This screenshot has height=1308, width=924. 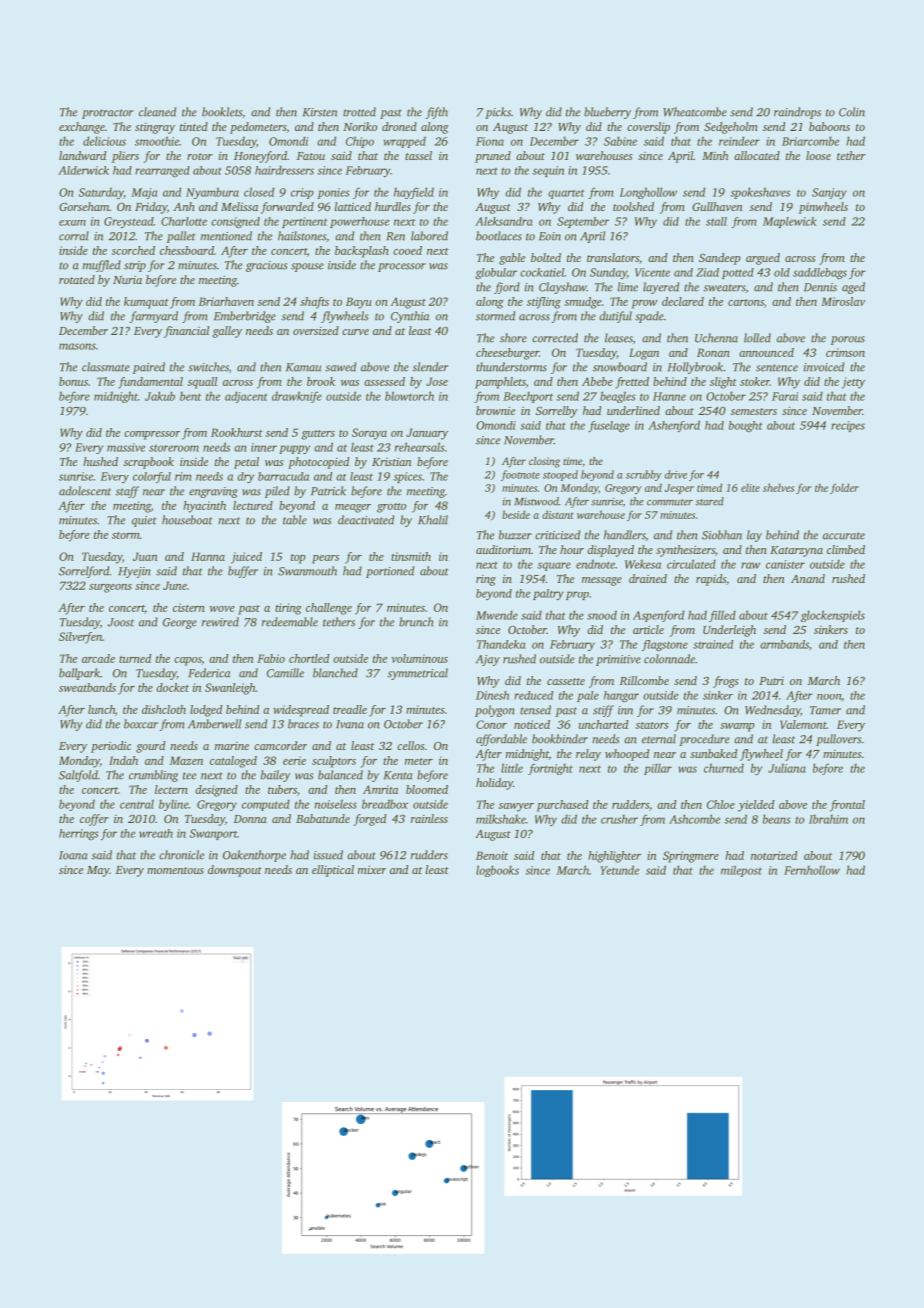 What do you see at coordinates (721, 804) in the screenshot?
I see `Chloe` at bounding box center [721, 804].
